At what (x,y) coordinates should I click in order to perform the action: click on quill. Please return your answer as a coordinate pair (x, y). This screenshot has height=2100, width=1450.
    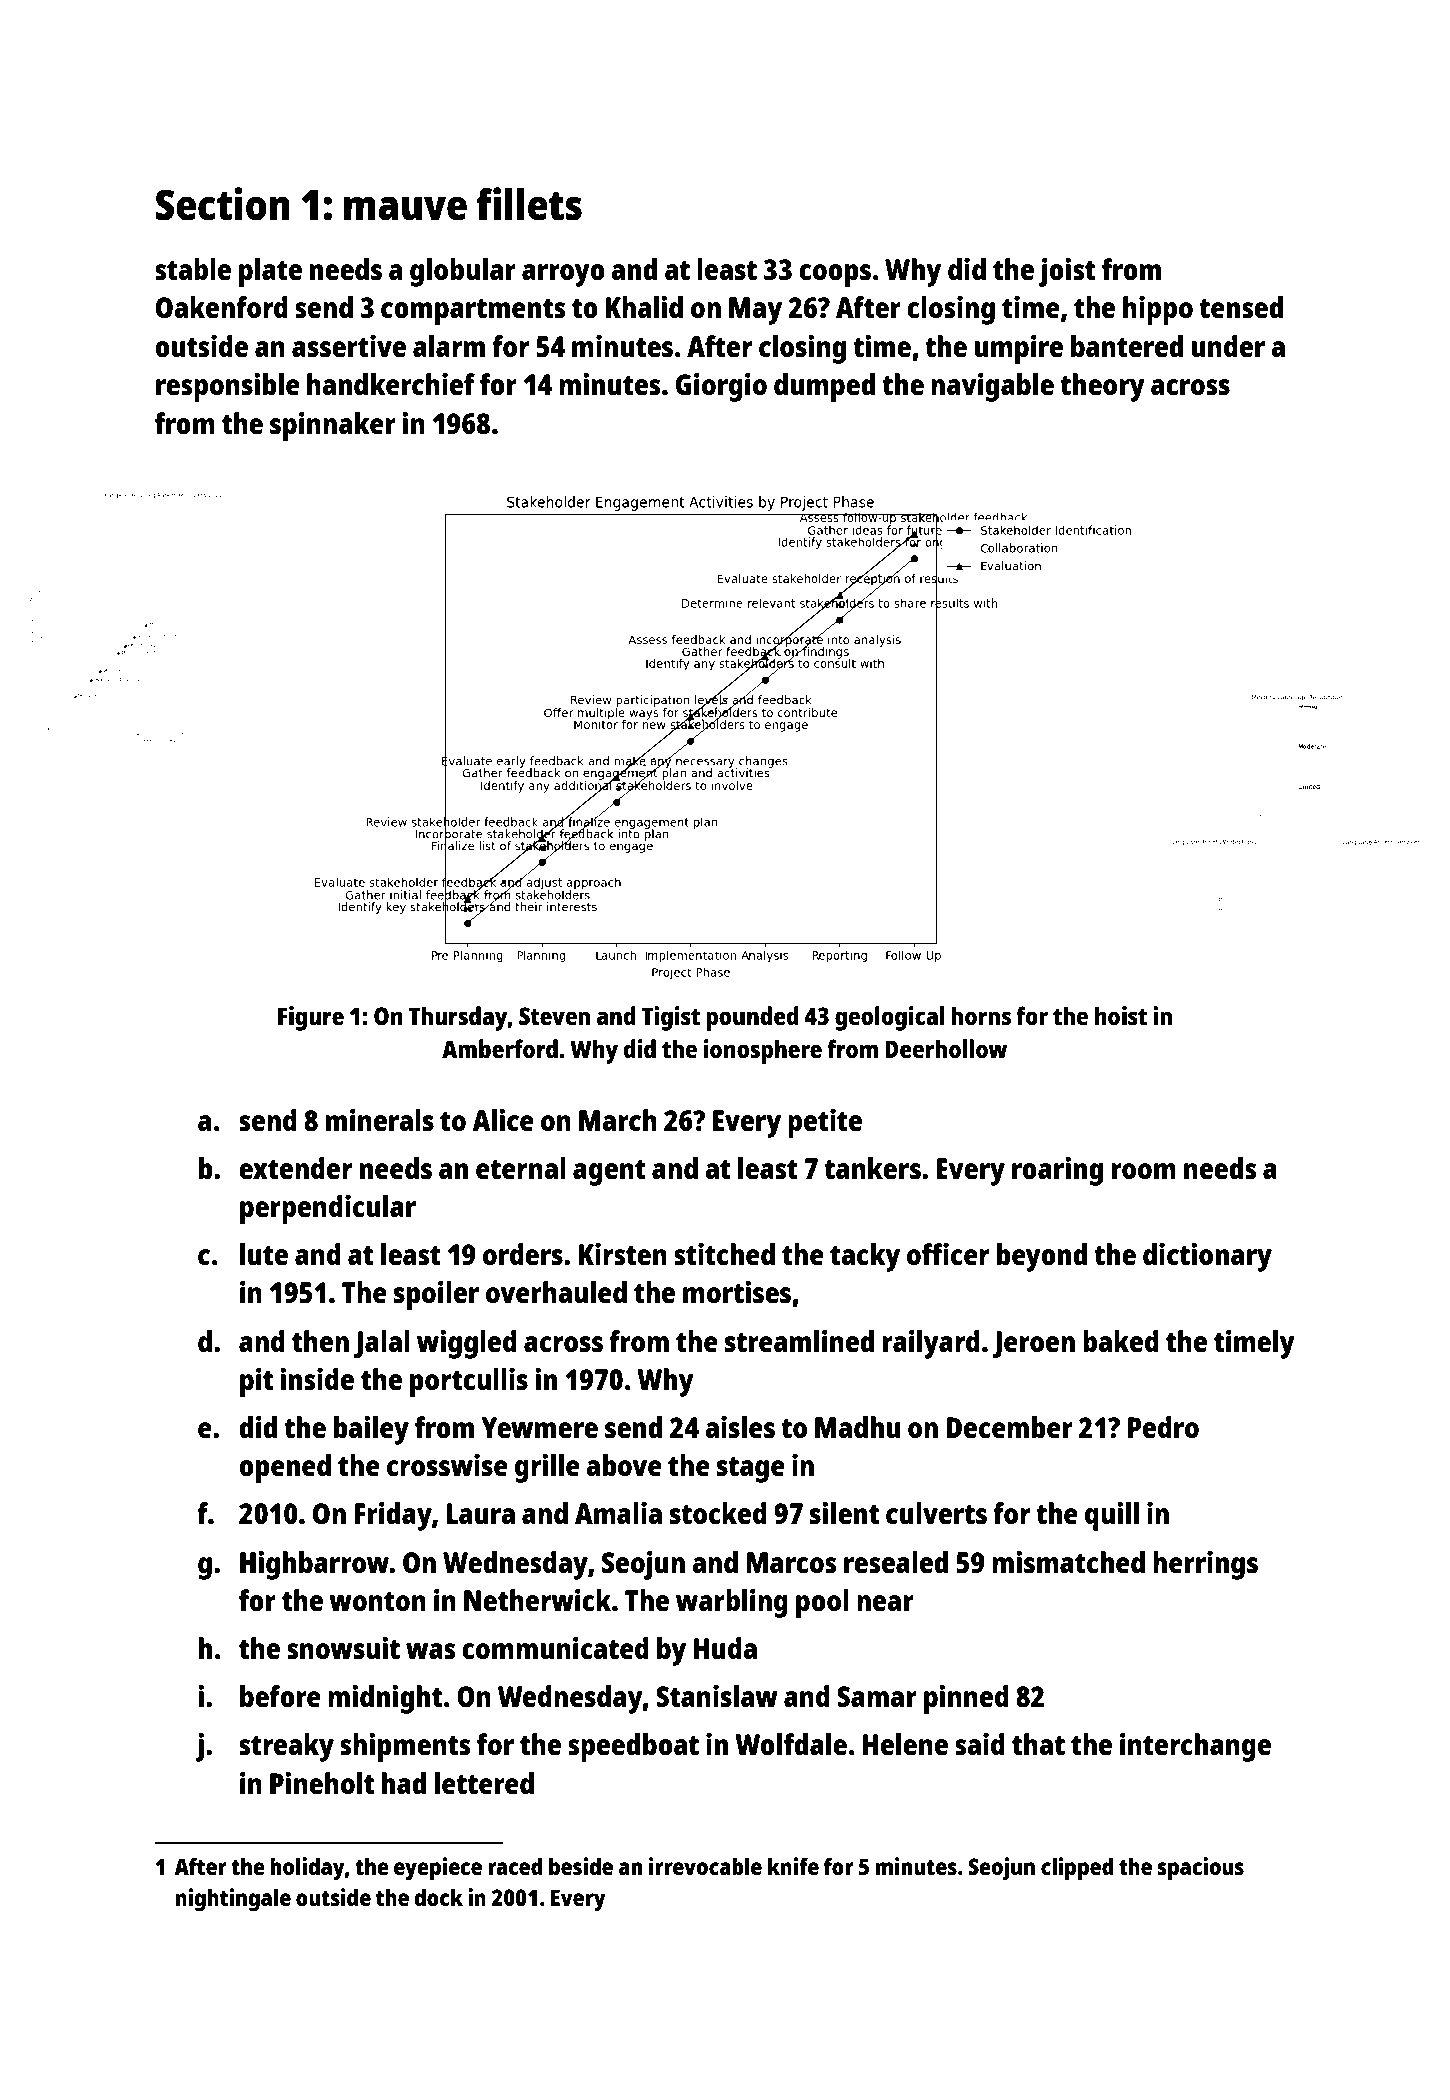
    Looking at the image, I should click on (1112, 1516).
